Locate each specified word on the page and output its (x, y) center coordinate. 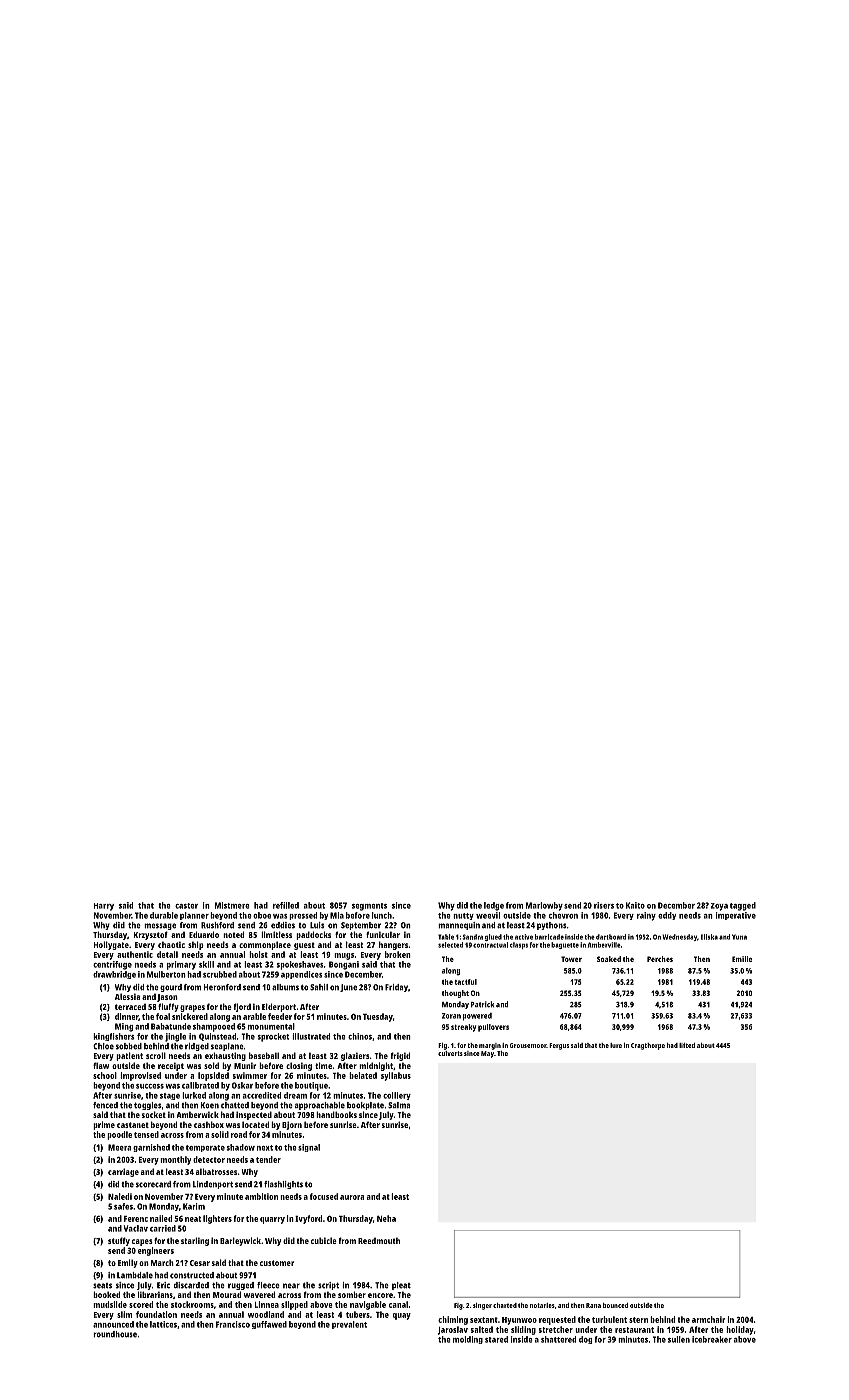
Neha (386, 1218)
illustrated (311, 1036)
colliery (397, 1096)
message (160, 926)
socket (154, 1114)
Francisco (233, 1324)
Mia (337, 915)
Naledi (120, 1196)
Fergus (559, 1046)
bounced (615, 1305)
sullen (679, 1339)
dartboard (611, 937)
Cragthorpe (648, 1046)
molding (468, 1340)
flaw (101, 1065)
